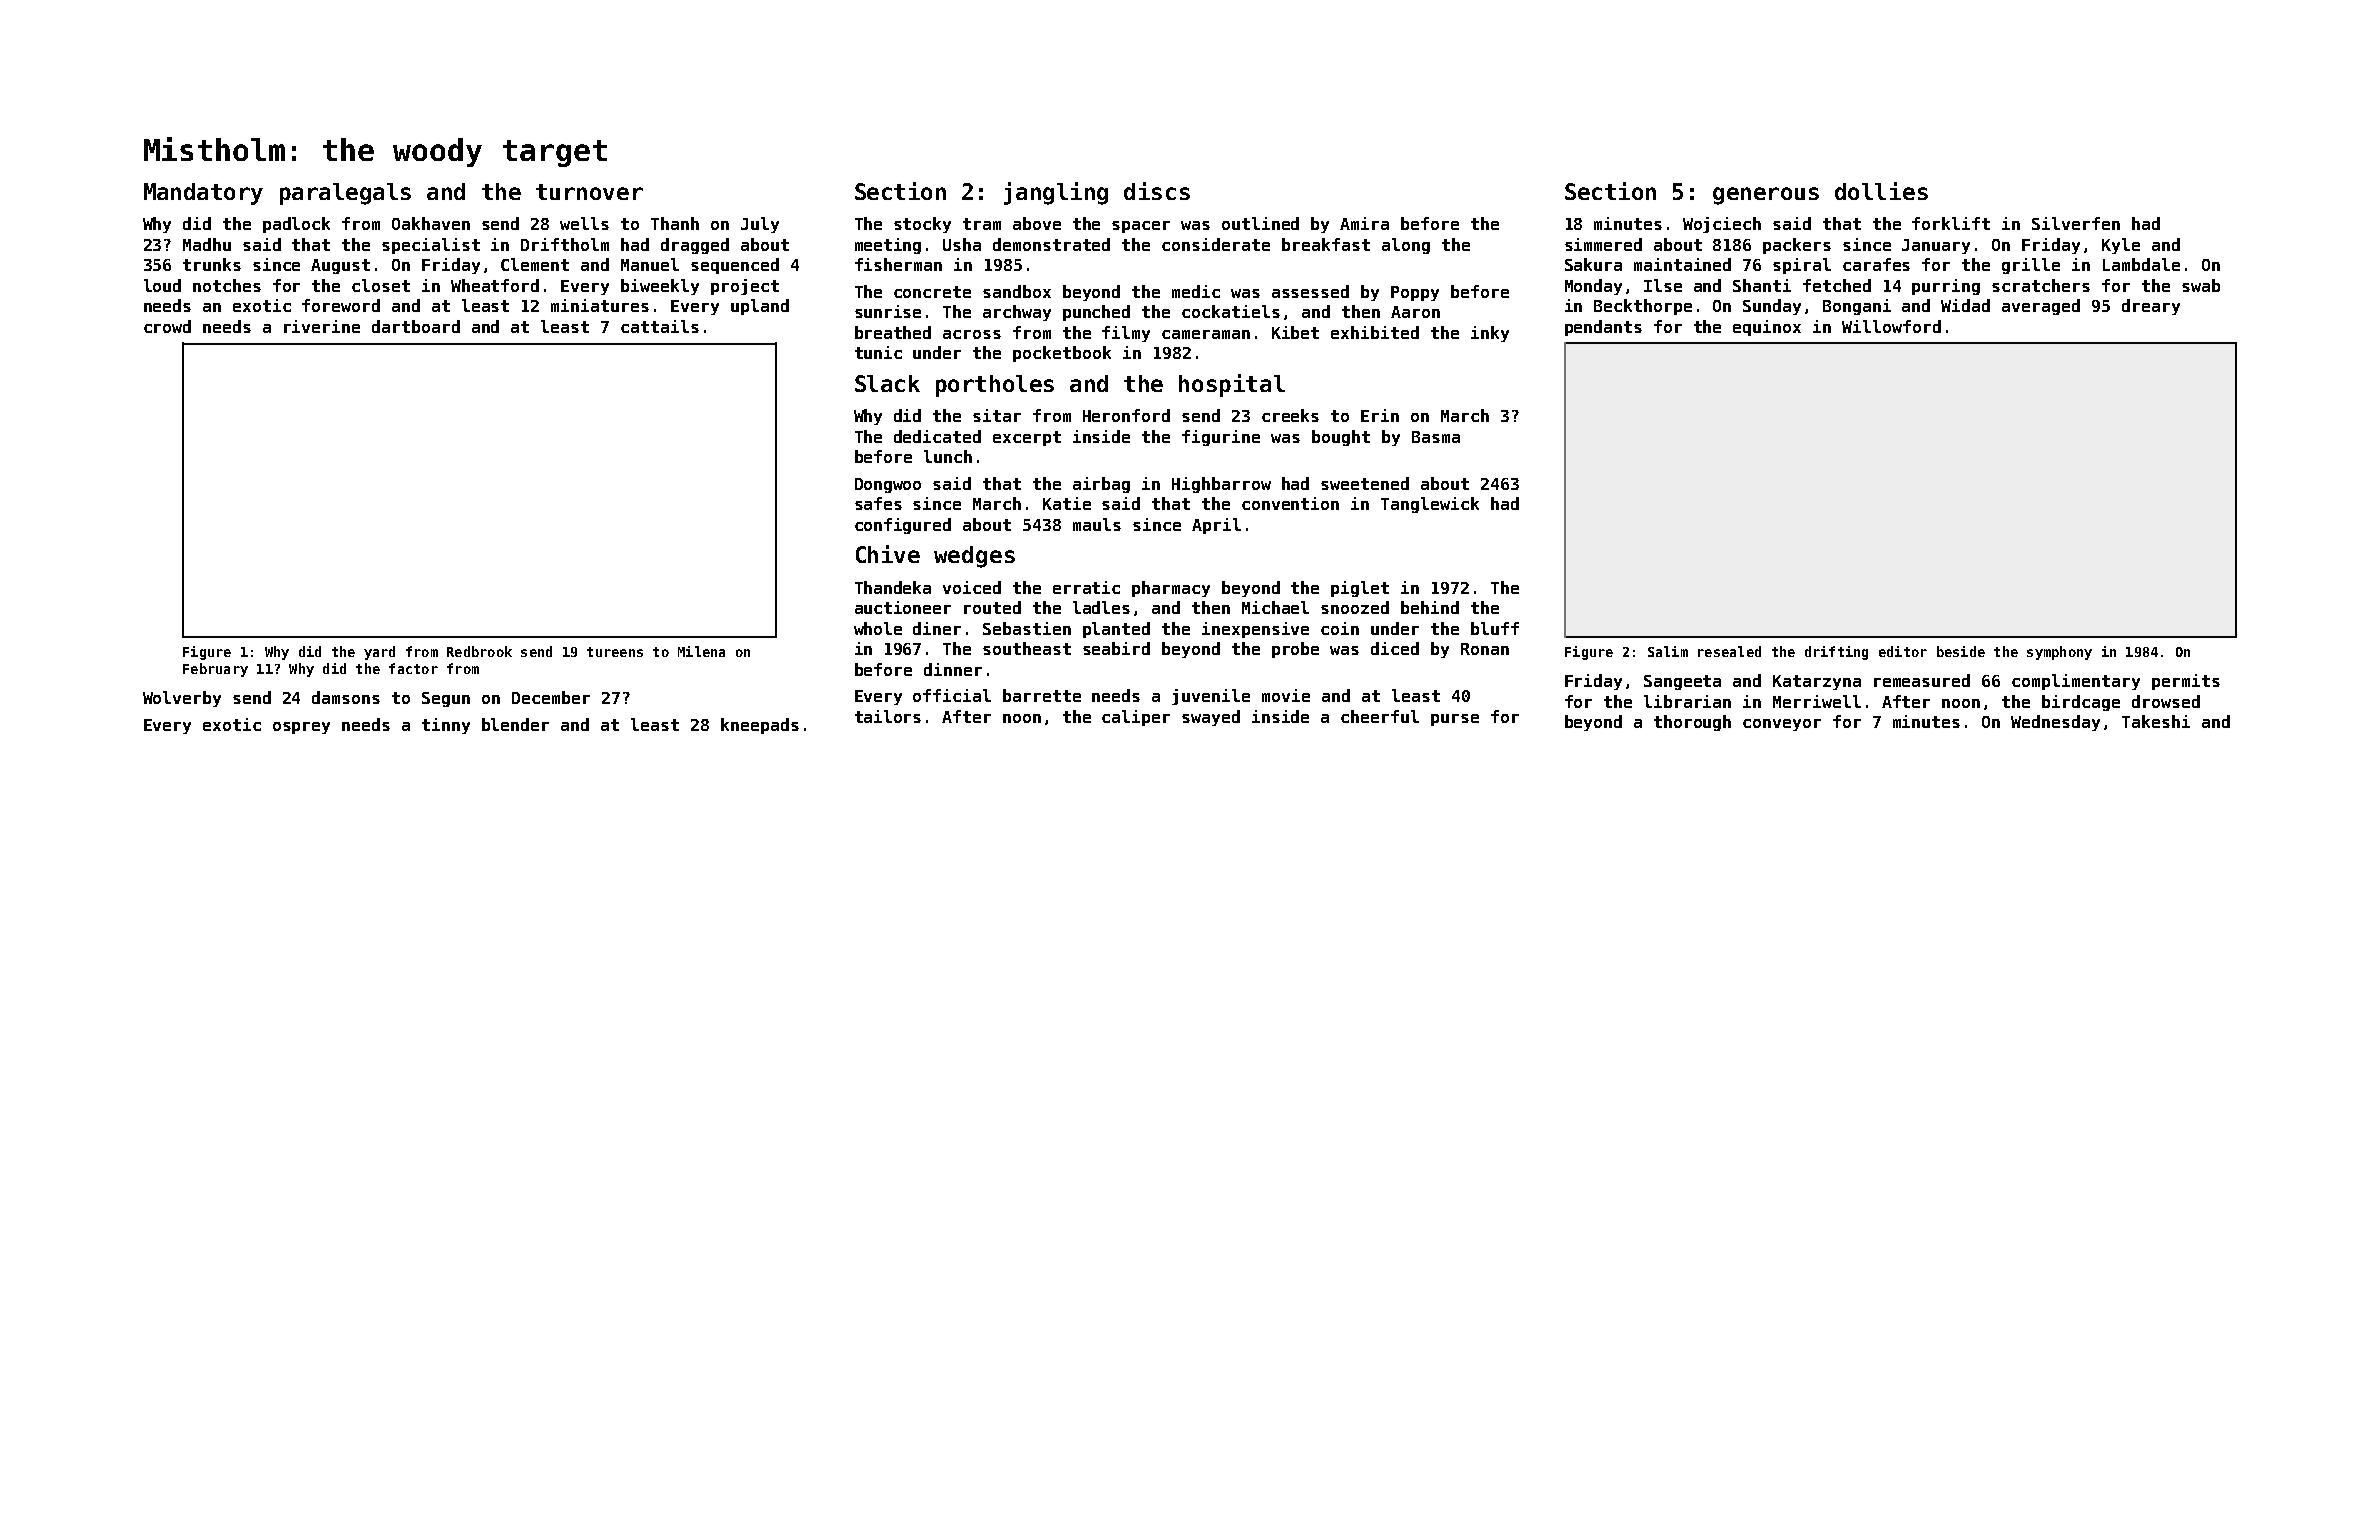  I want to click on safes, so click(878, 503).
